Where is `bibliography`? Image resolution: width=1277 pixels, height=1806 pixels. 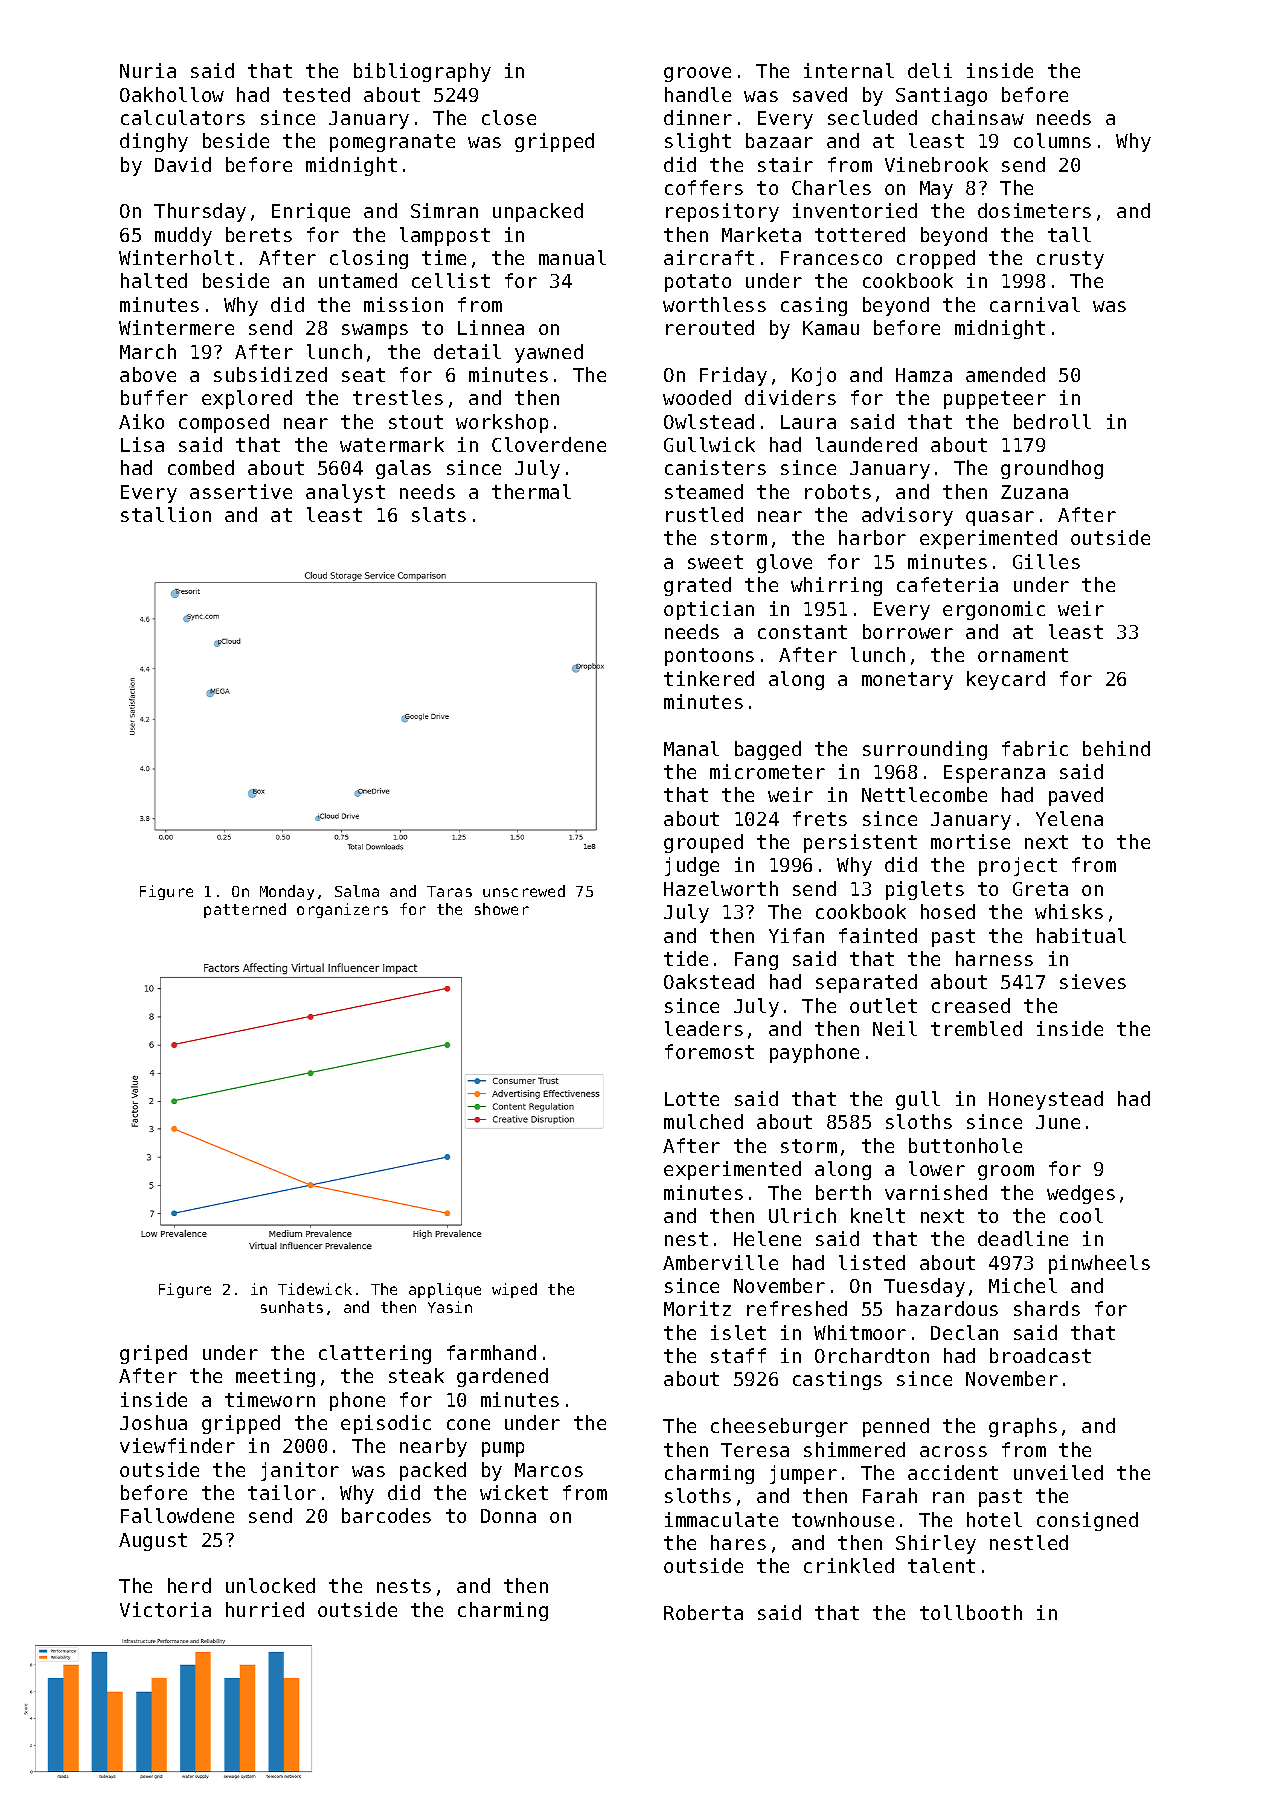
bibliography is located at coordinates (422, 72).
